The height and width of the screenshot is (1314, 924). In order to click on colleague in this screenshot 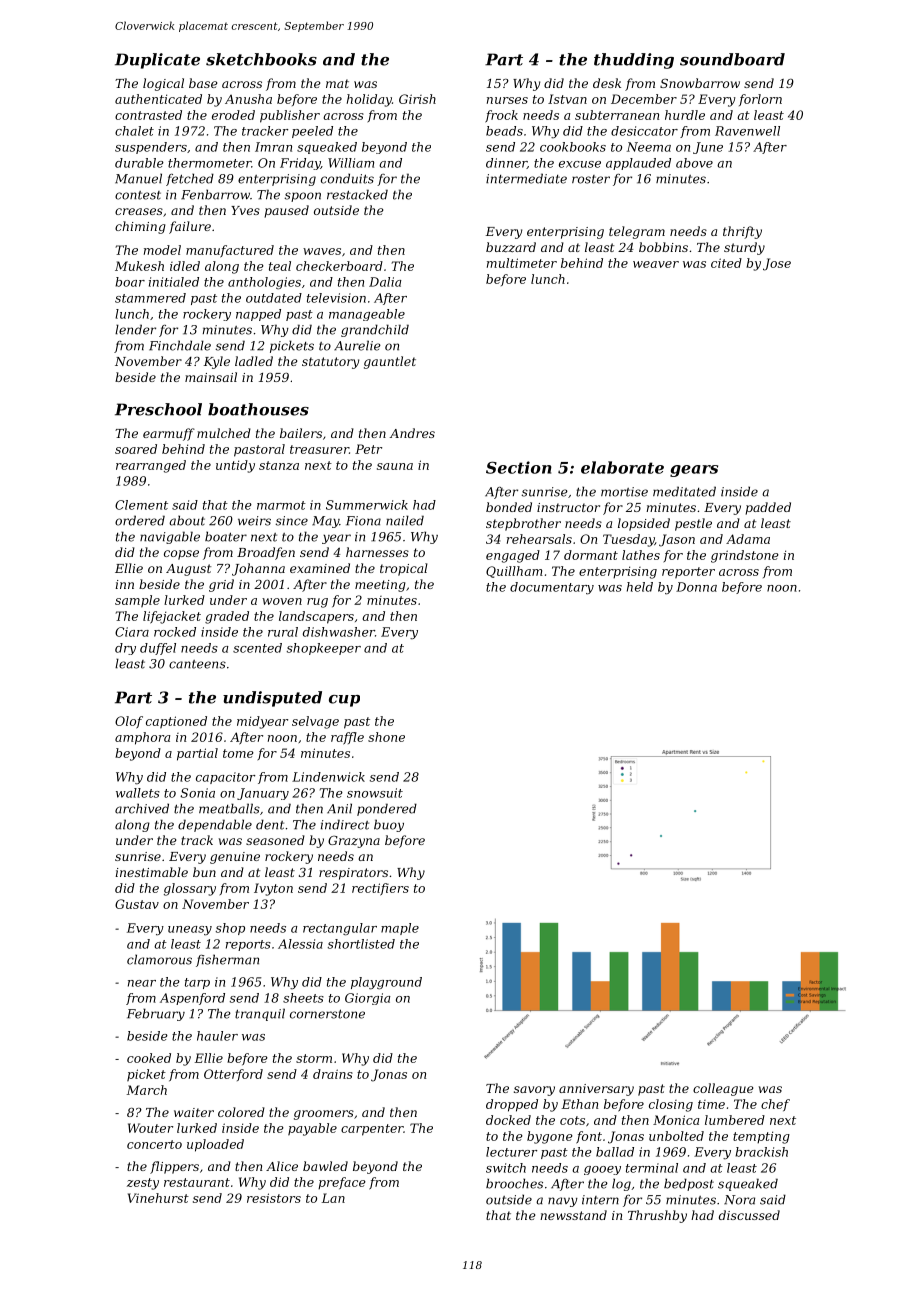, I will do `click(723, 1089)`.
